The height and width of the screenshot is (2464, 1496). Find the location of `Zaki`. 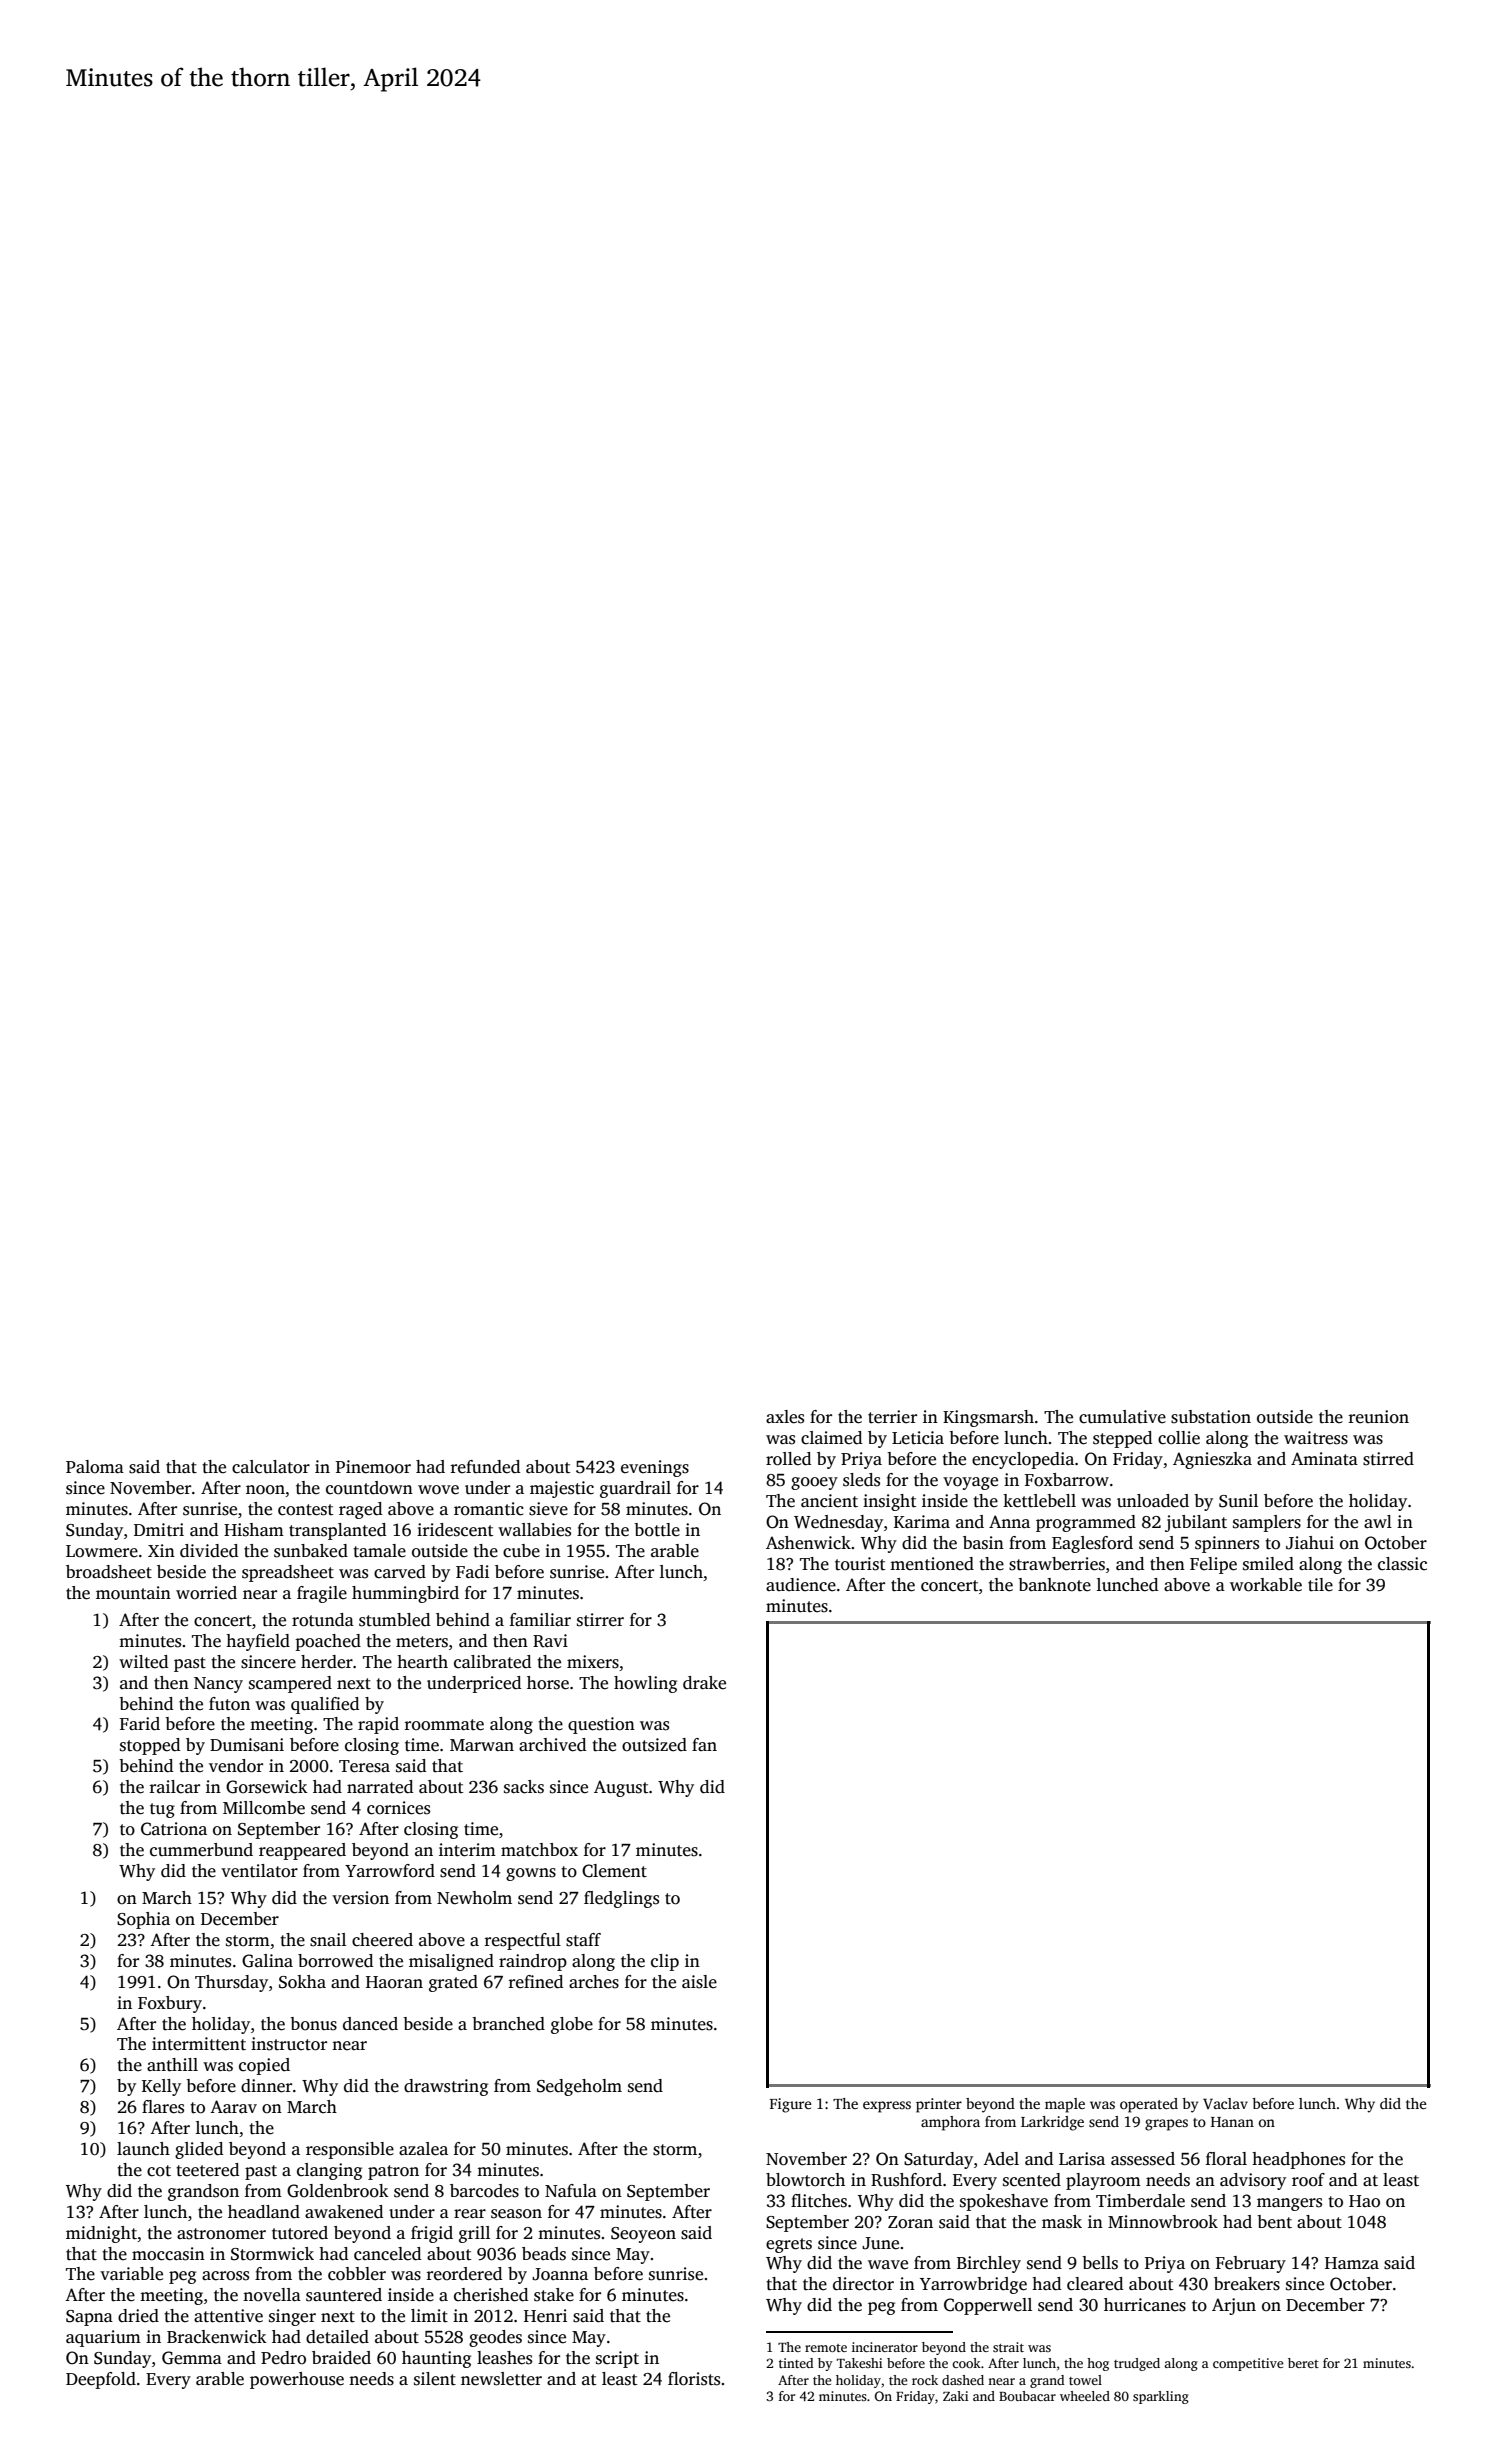

Zaki is located at coordinates (955, 2396).
